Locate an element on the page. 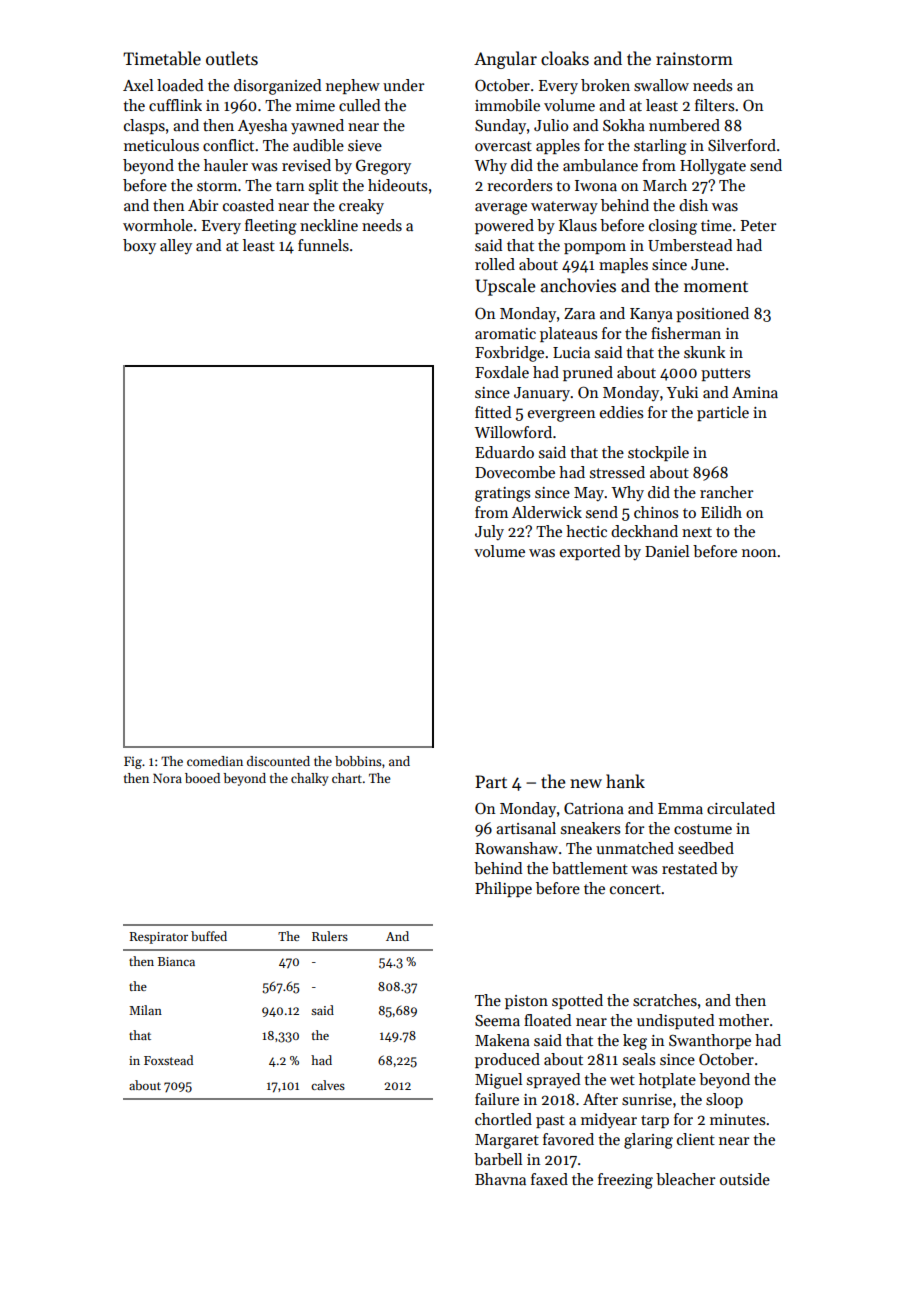  July is located at coordinates (489, 532).
